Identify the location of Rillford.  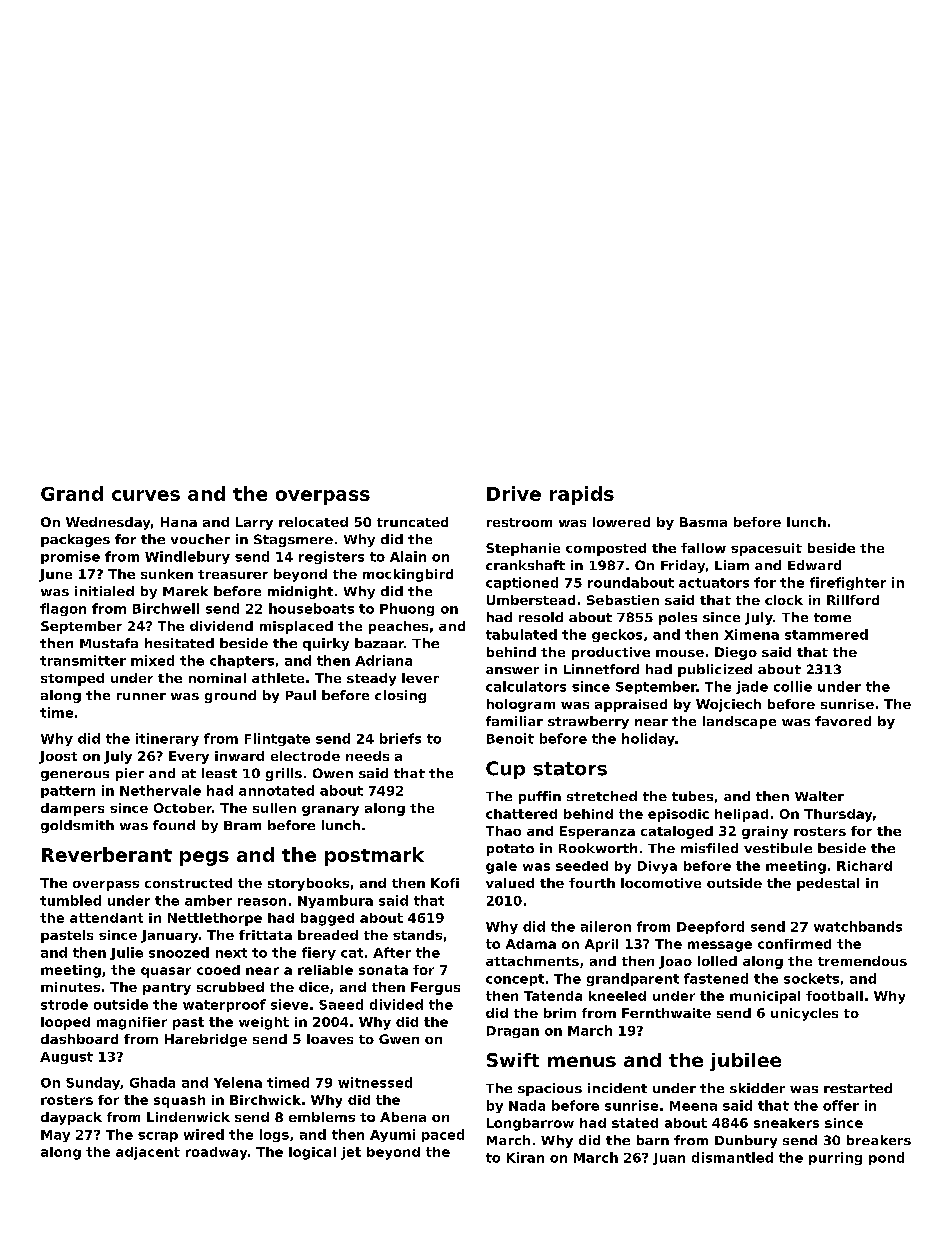
(853, 600).
